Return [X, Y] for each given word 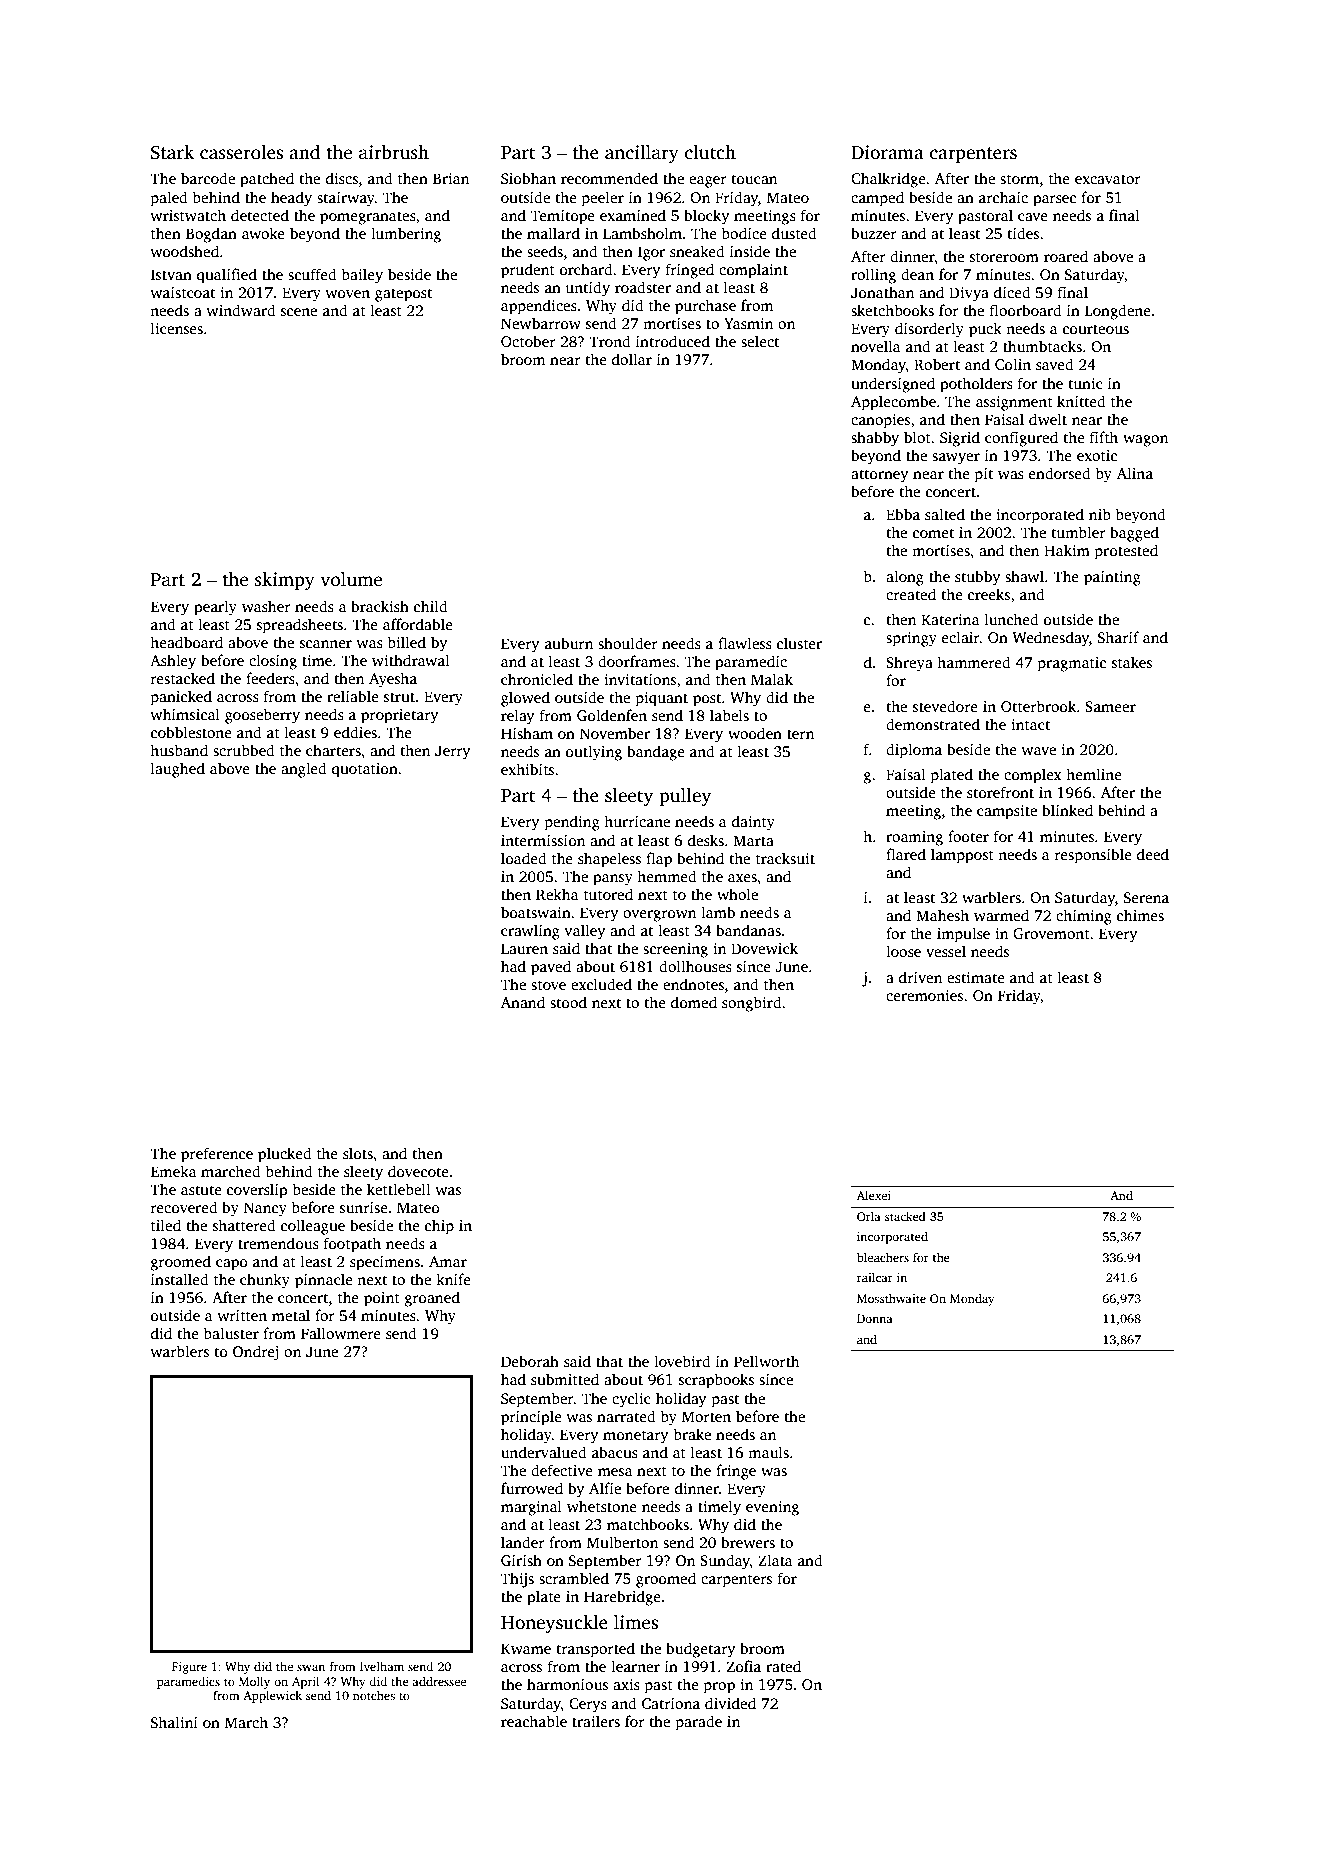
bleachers [883, 1257]
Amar [448, 1261]
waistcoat [182, 293]
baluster [231, 1333]
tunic [1085, 383]
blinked [1067, 810]
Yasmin [748, 324]
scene [299, 312]
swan [311, 1667]
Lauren [524, 948]
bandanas [748, 930]
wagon [1145, 441]
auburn [569, 643]
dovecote [418, 1171]
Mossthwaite [891, 1298]
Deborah [530, 1361]
